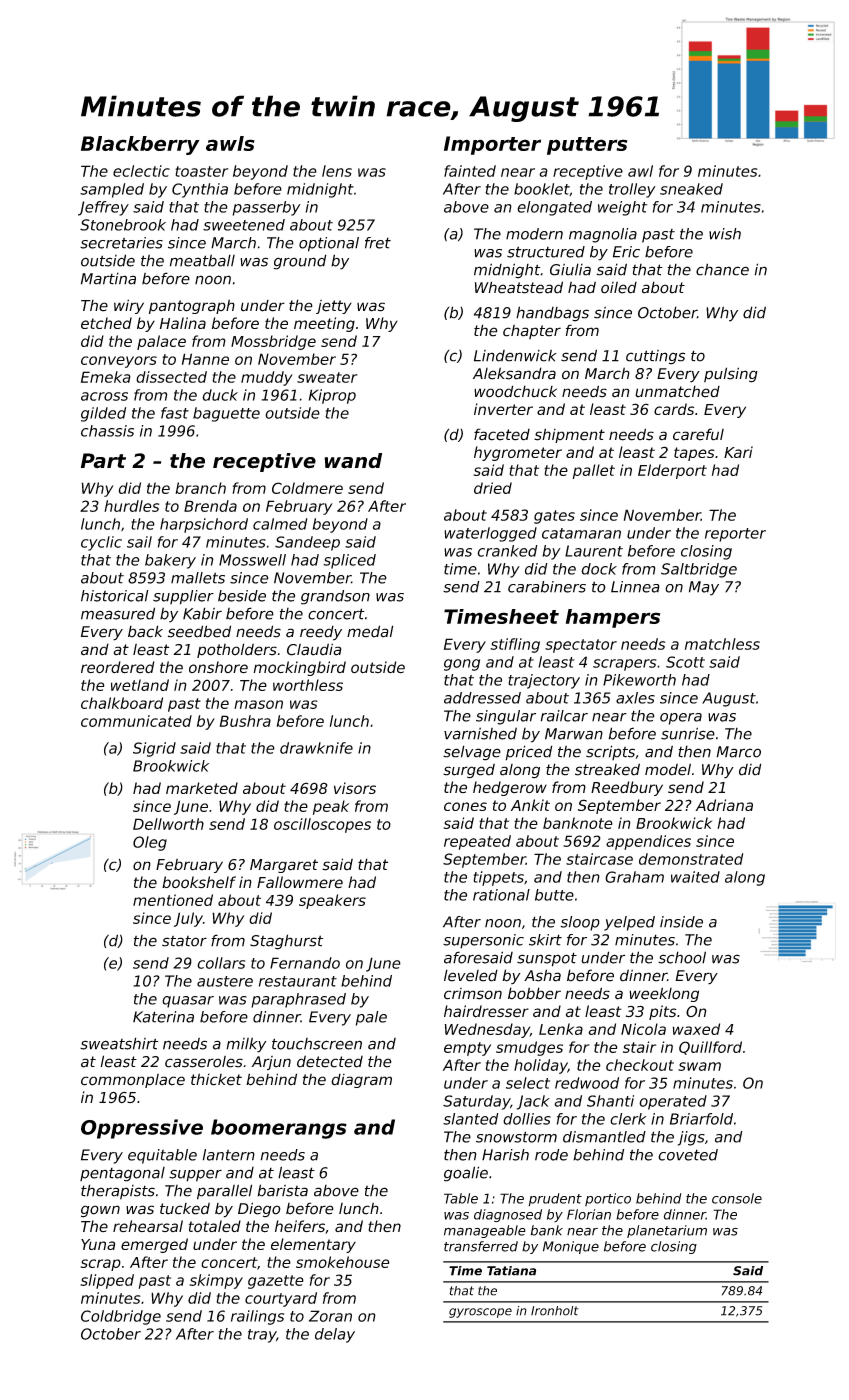  What do you see at coordinates (552, 314) in the document?
I see `handbags` at bounding box center [552, 314].
